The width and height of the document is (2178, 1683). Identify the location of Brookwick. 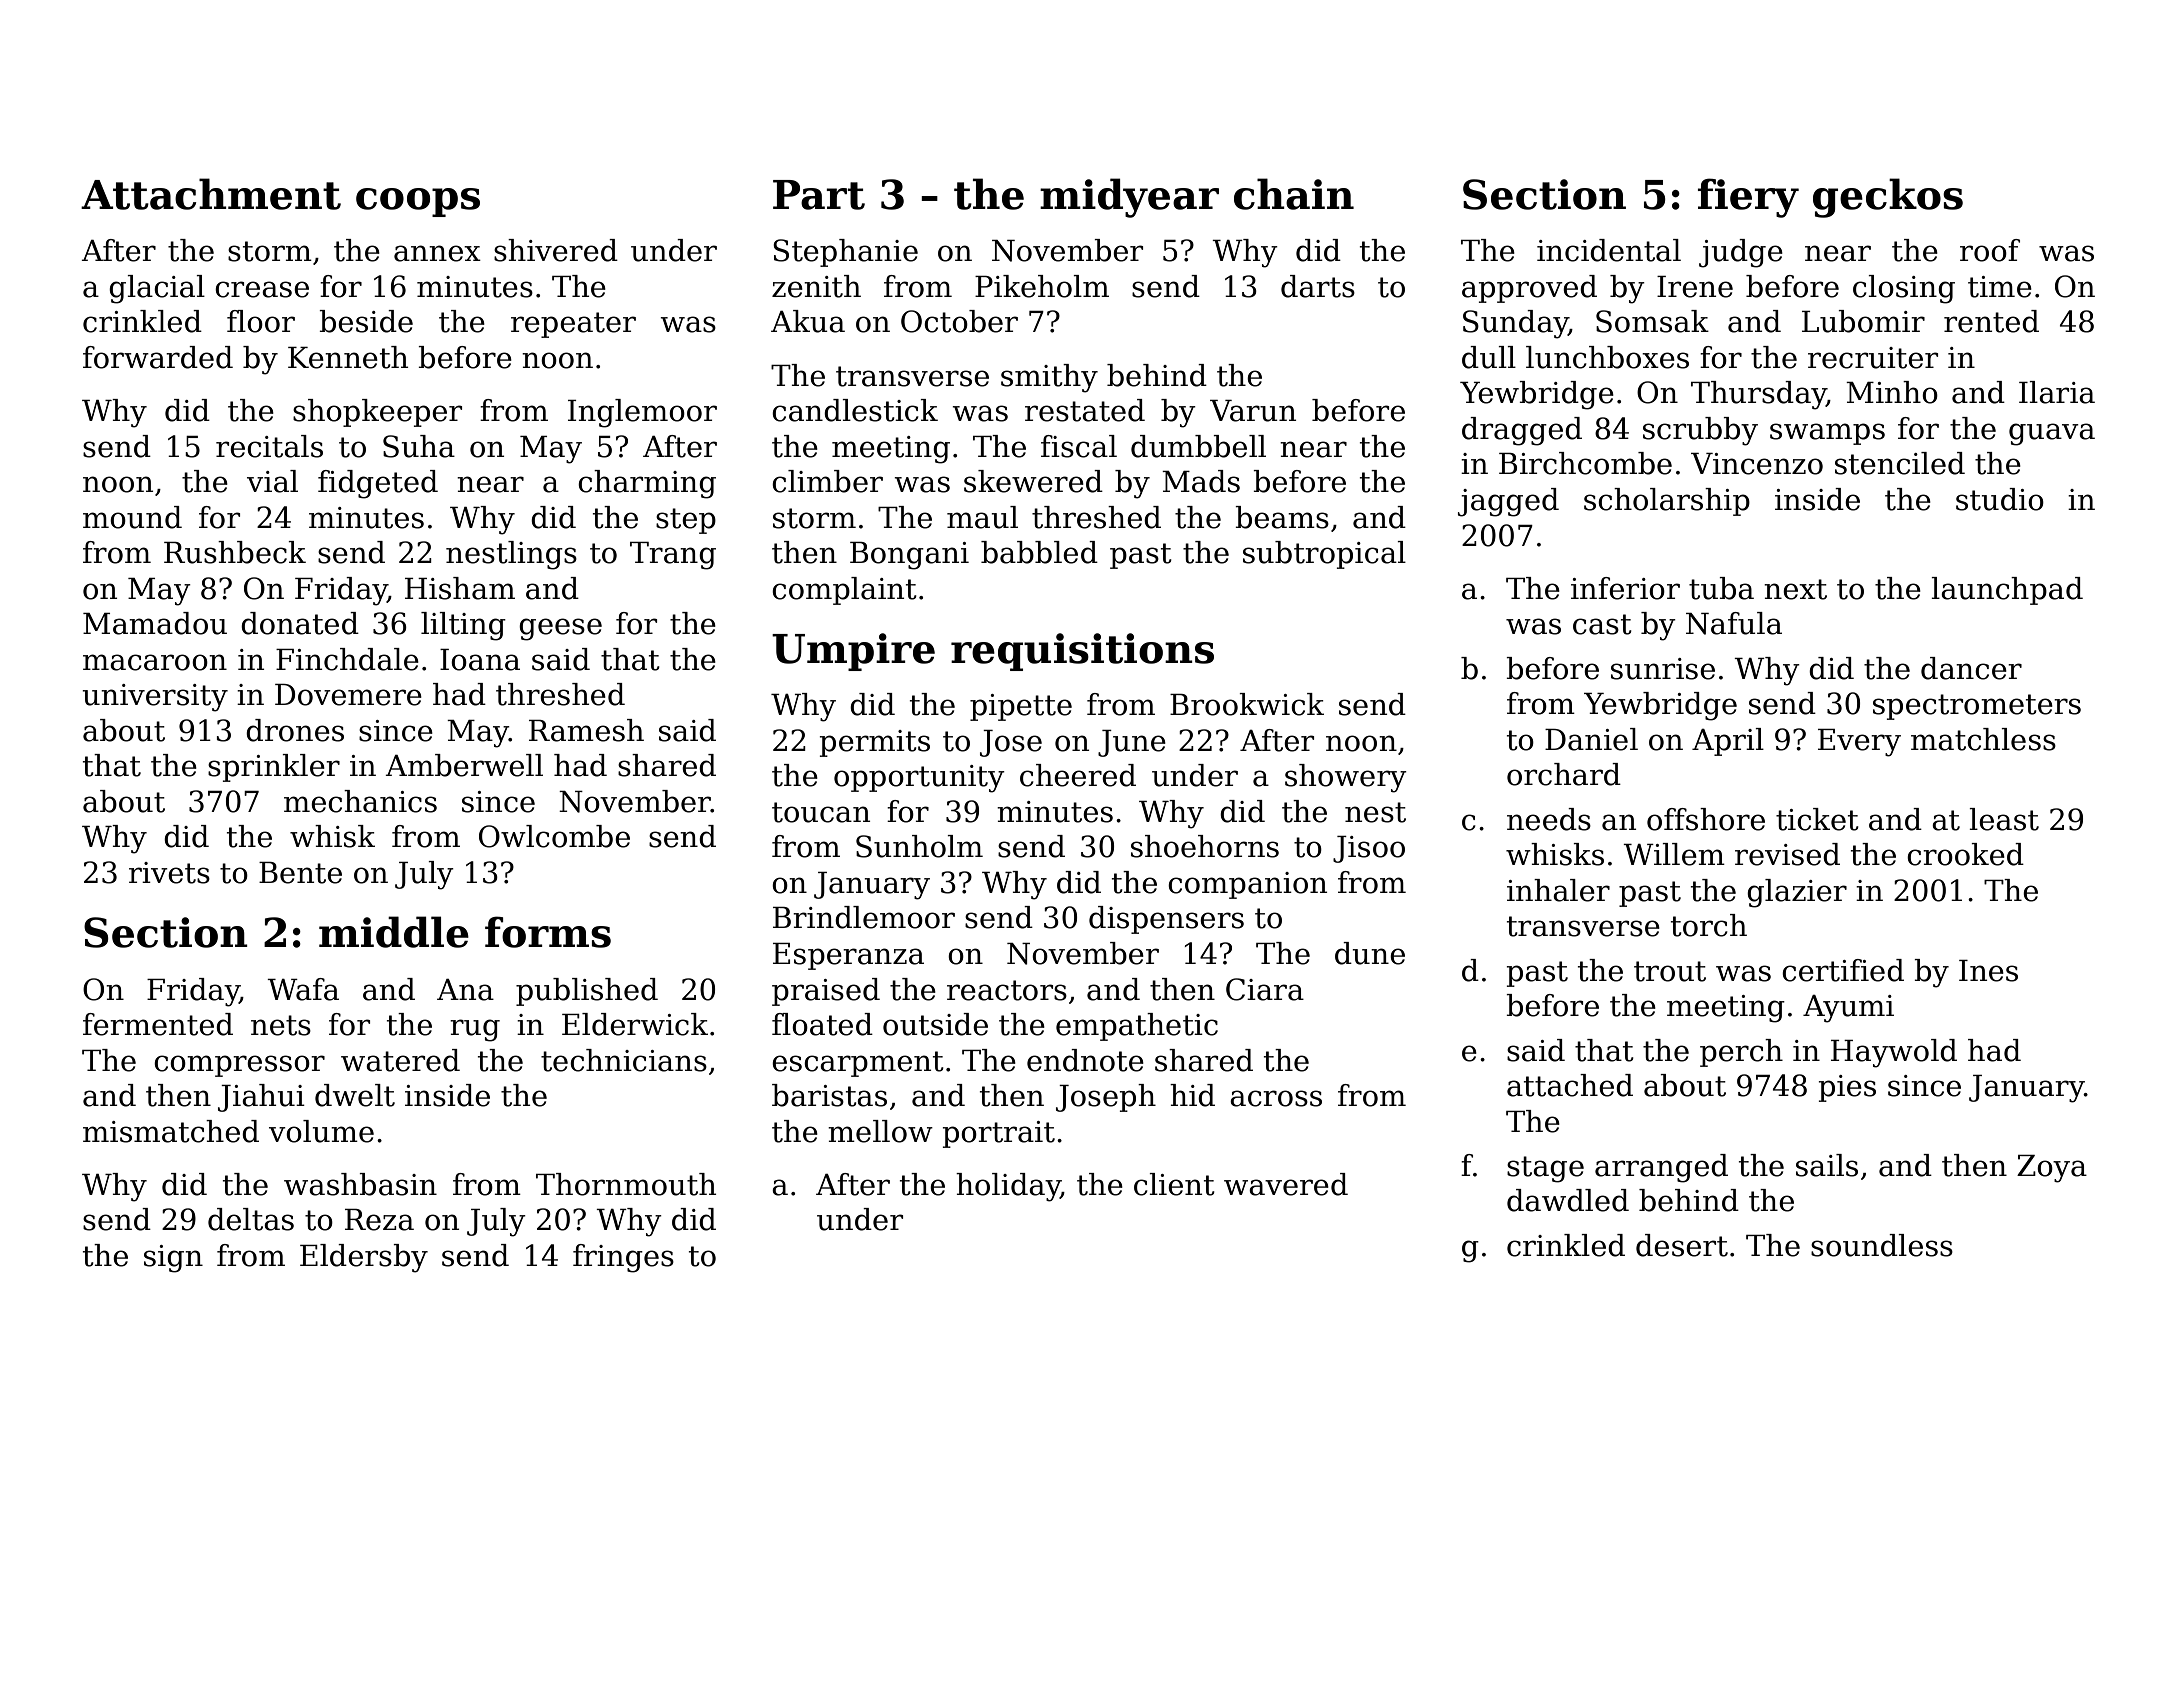
(1247, 704).
